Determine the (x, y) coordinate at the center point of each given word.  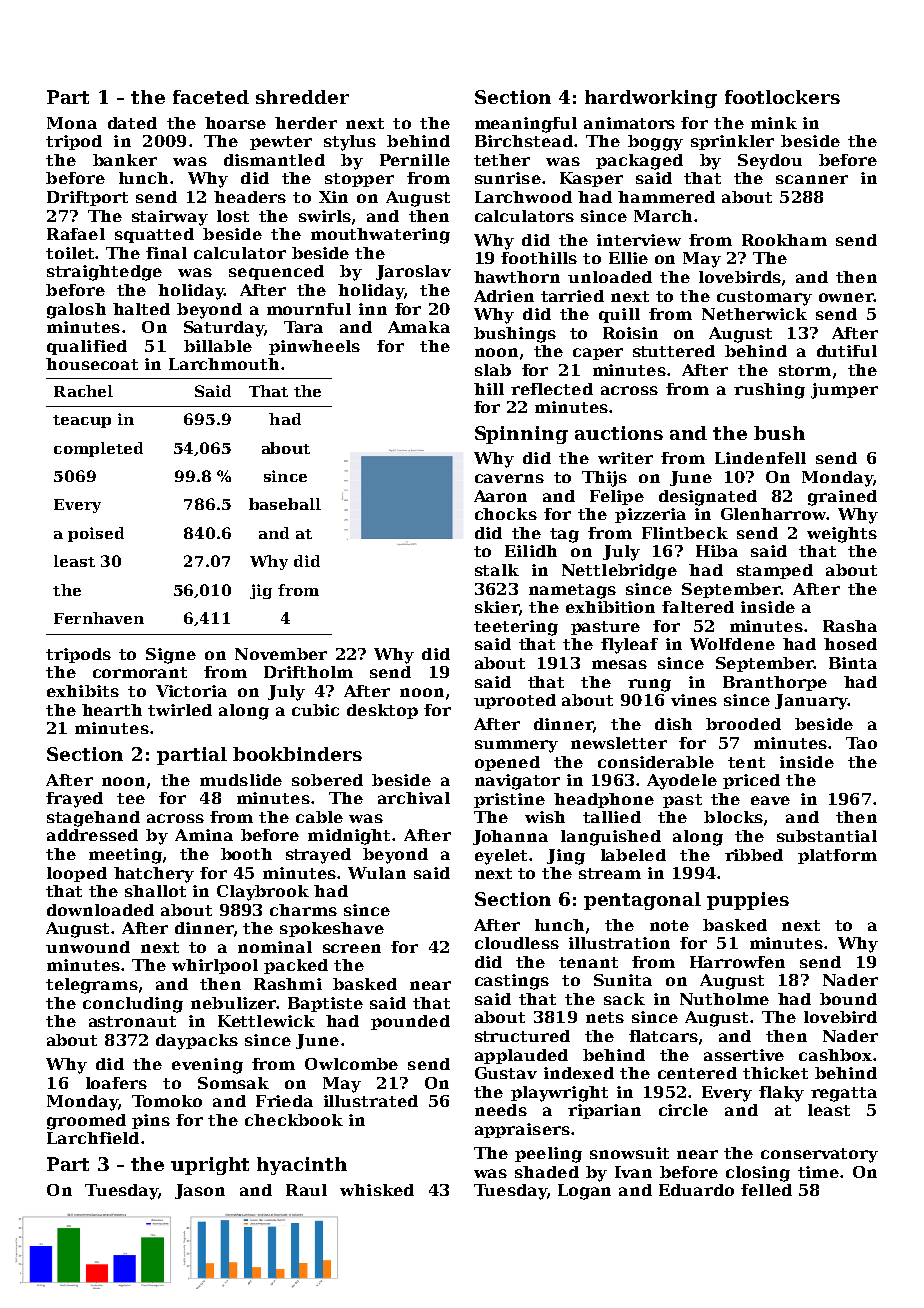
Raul (306, 1190)
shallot (155, 891)
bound (848, 999)
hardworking (651, 99)
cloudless (517, 943)
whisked (377, 1190)
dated (132, 123)
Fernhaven (99, 618)
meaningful (526, 125)
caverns (509, 478)
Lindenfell (760, 458)
